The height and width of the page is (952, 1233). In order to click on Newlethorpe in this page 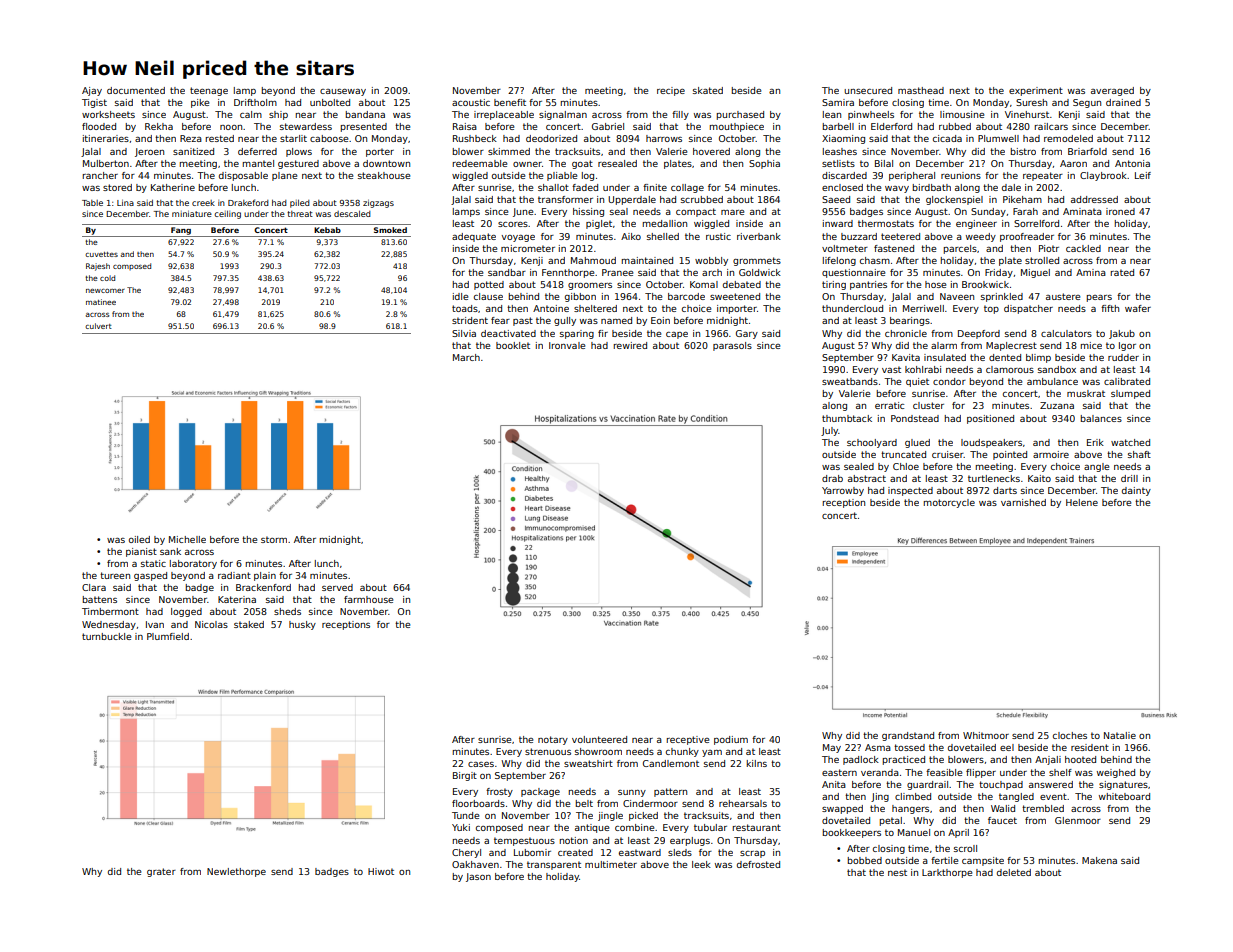, I will do `click(236, 872)`.
